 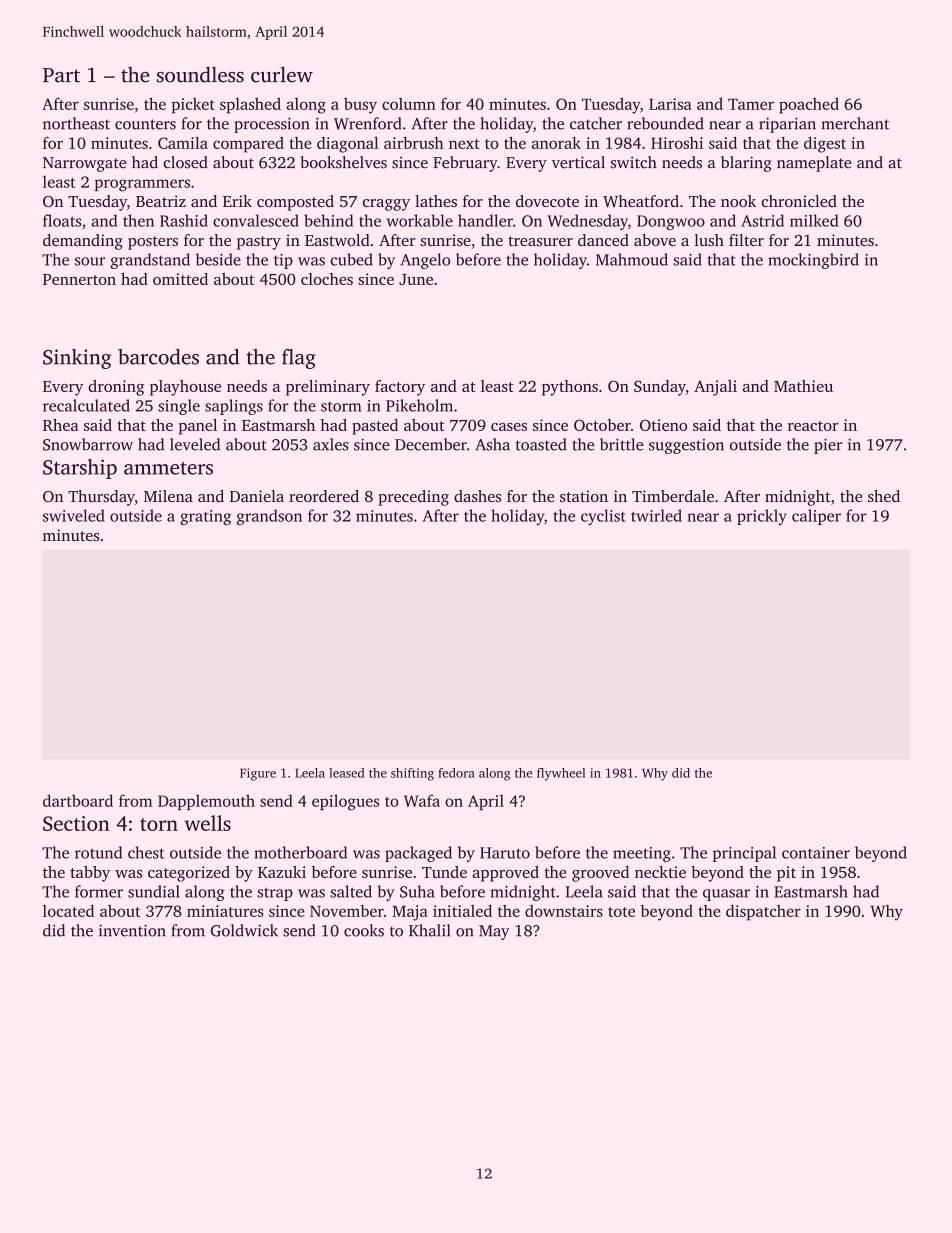 What do you see at coordinates (660, 388) in the document?
I see `Sunday` at bounding box center [660, 388].
